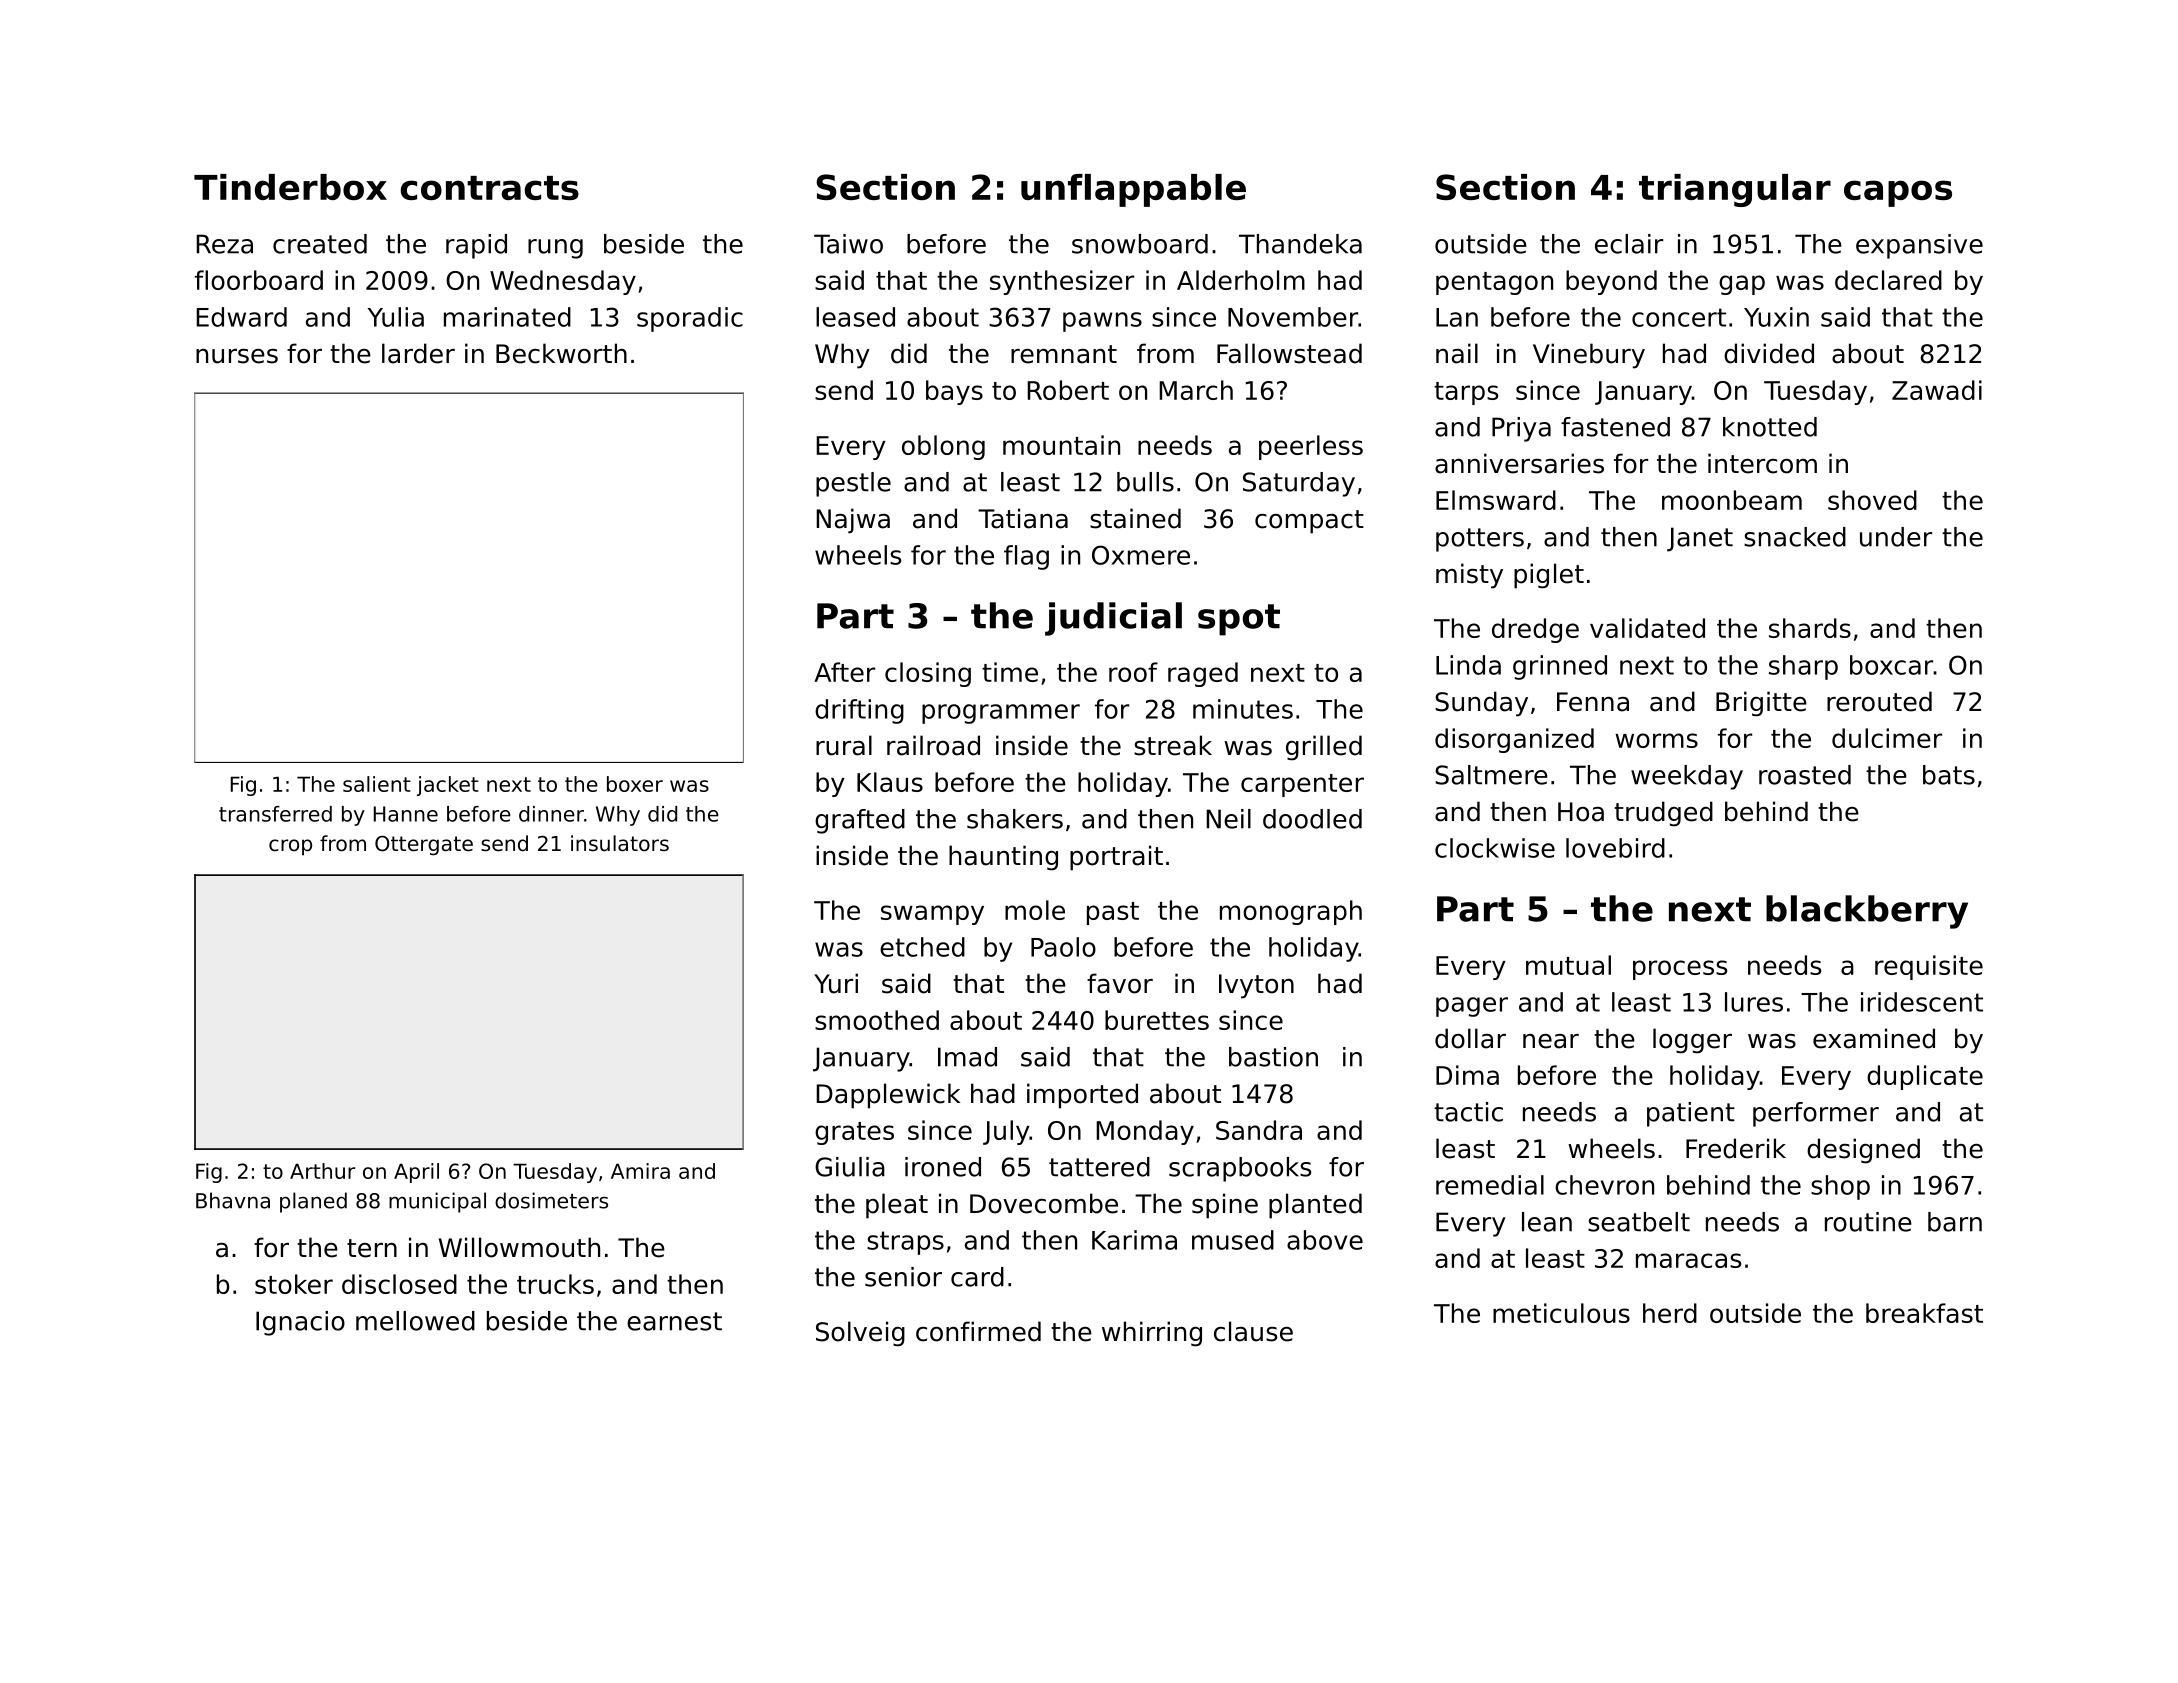 This screenshot has height=1683, width=2178. I want to click on capos, so click(1898, 193).
